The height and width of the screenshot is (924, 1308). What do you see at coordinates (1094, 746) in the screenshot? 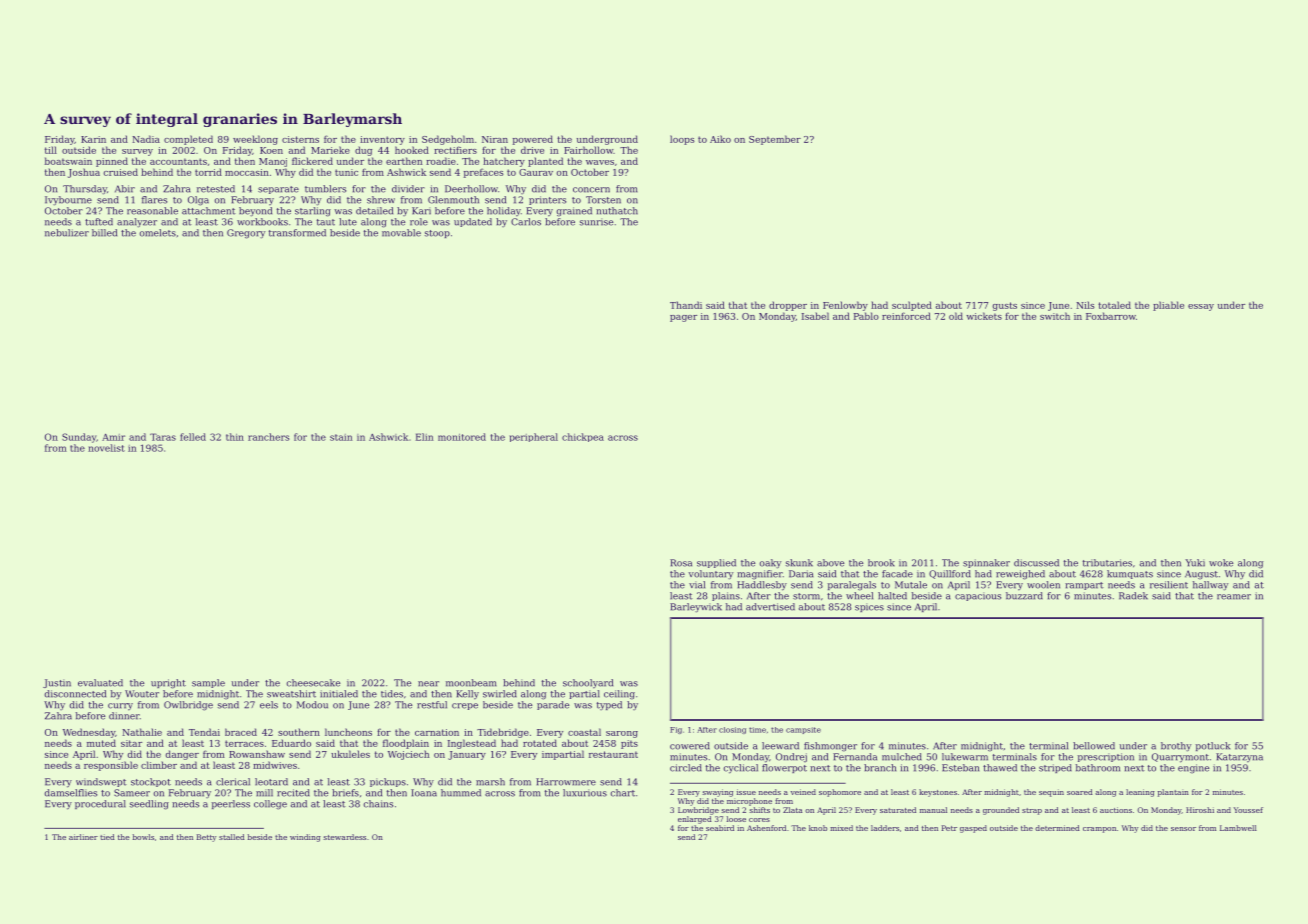
I see `bellowed` at bounding box center [1094, 746].
